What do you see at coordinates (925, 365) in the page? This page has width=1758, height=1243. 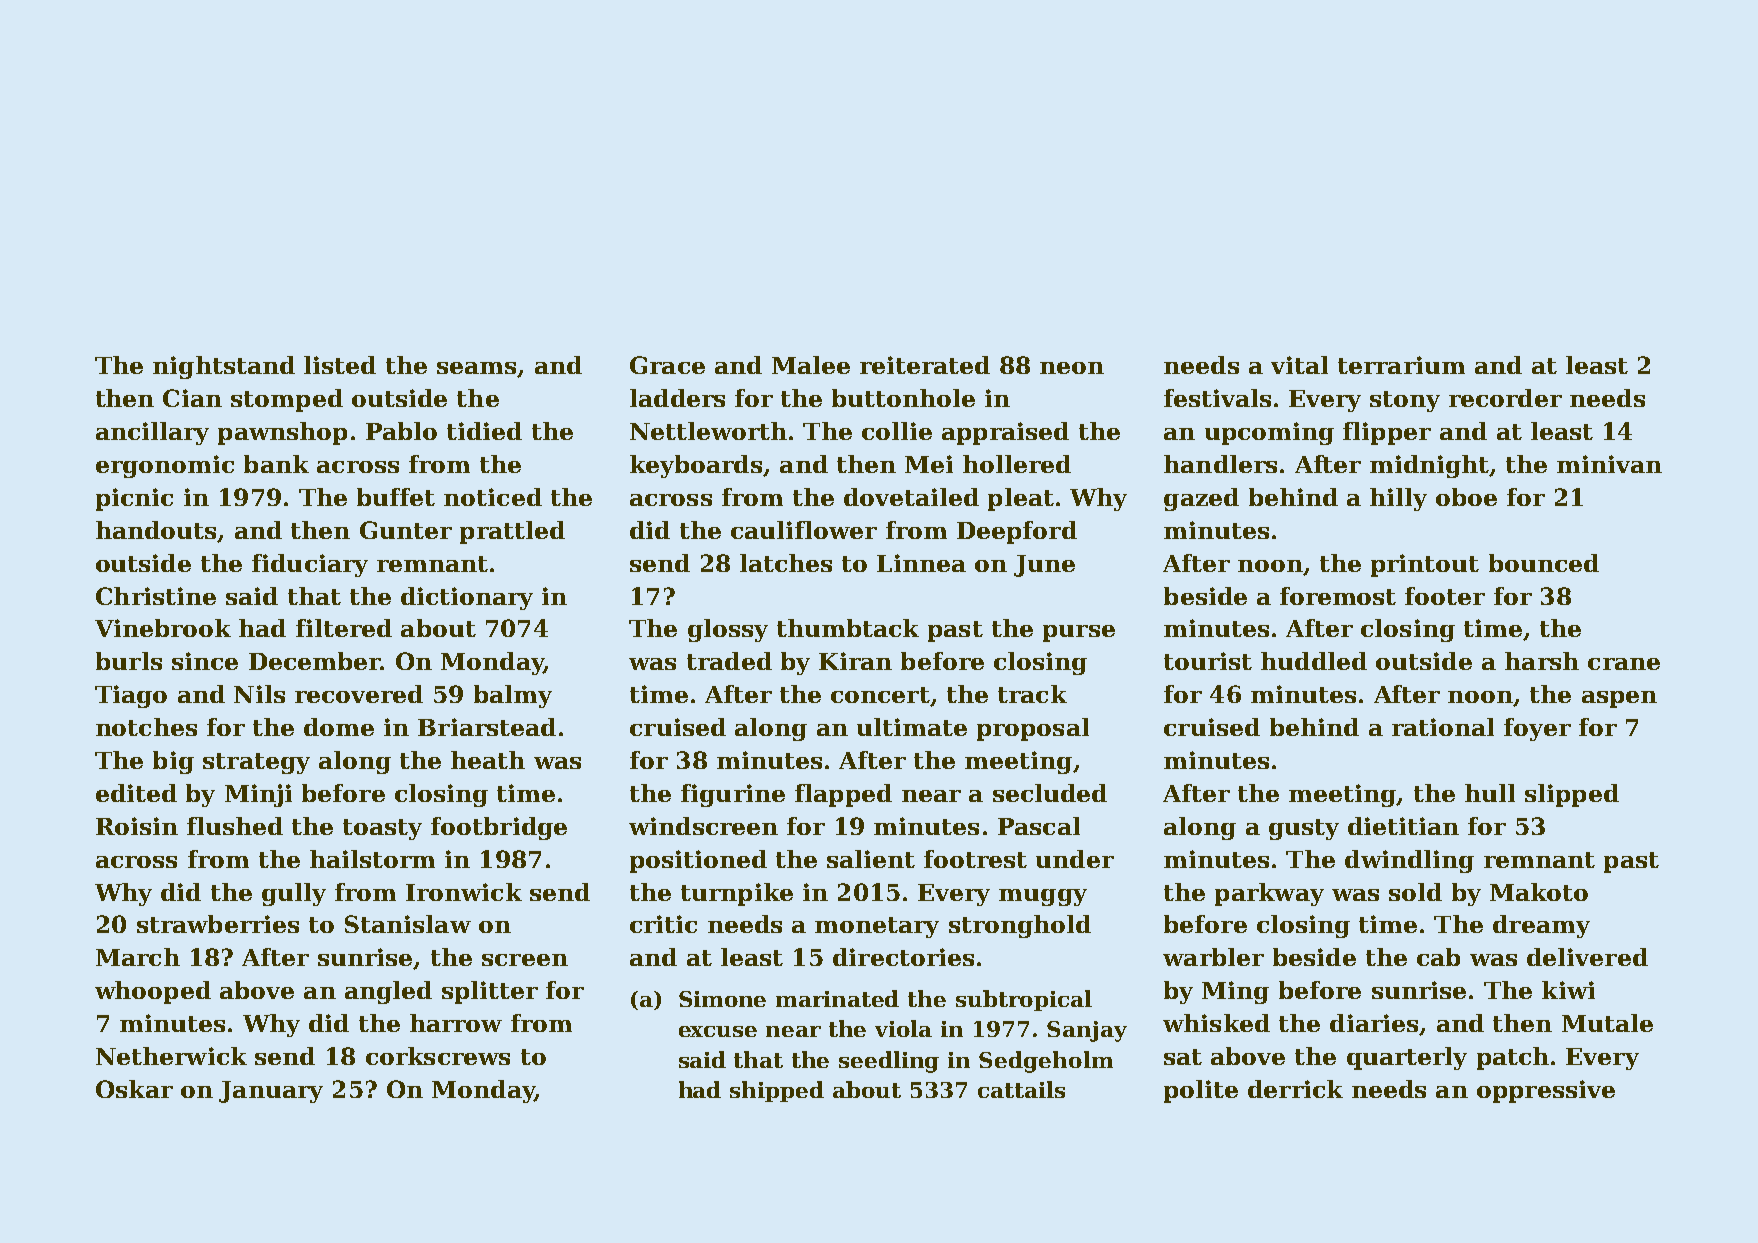 I see `reiterated` at bounding box center [925, 365].
